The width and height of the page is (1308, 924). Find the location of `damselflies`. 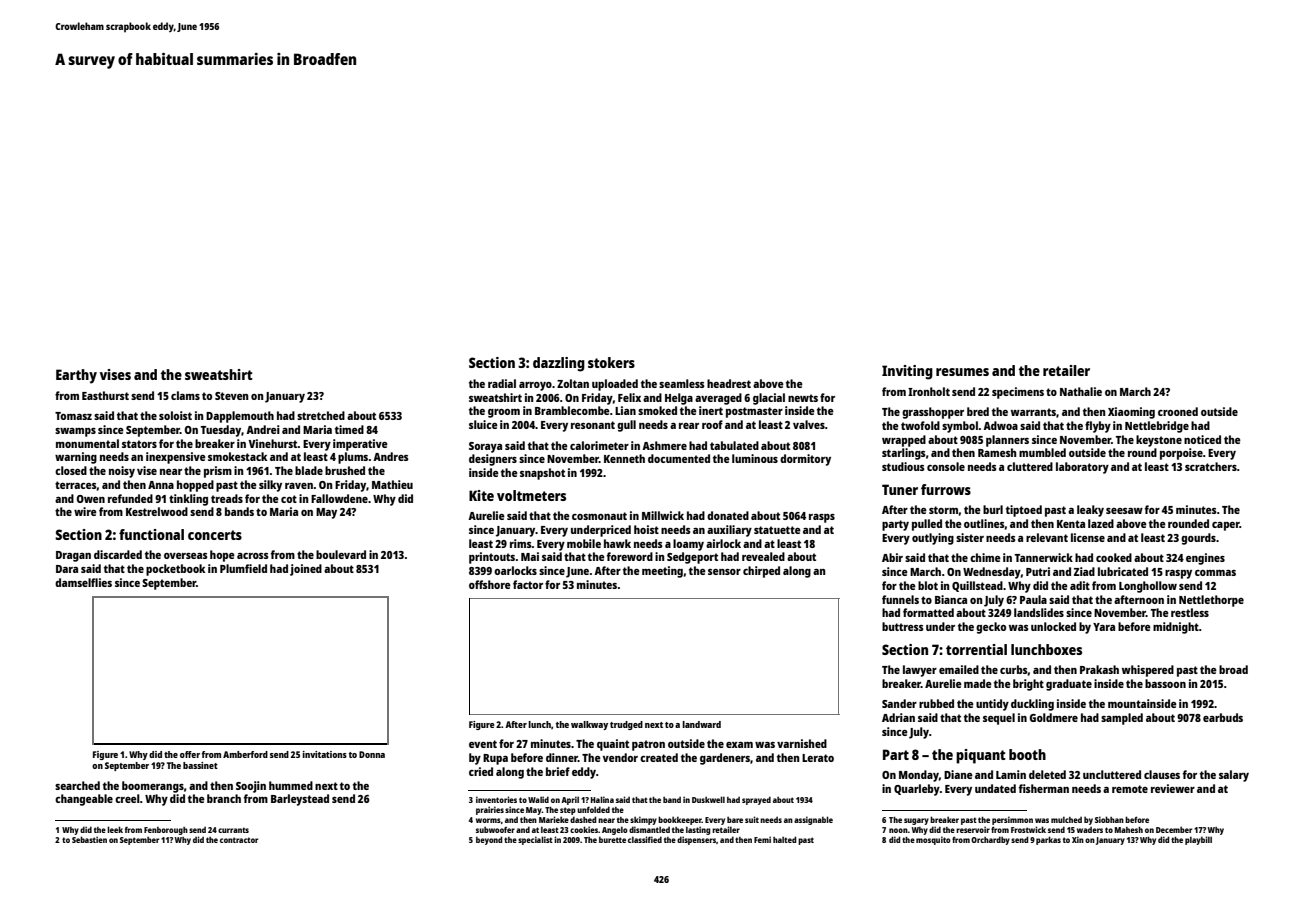

damselflies is located at coordinates (83, 582).
